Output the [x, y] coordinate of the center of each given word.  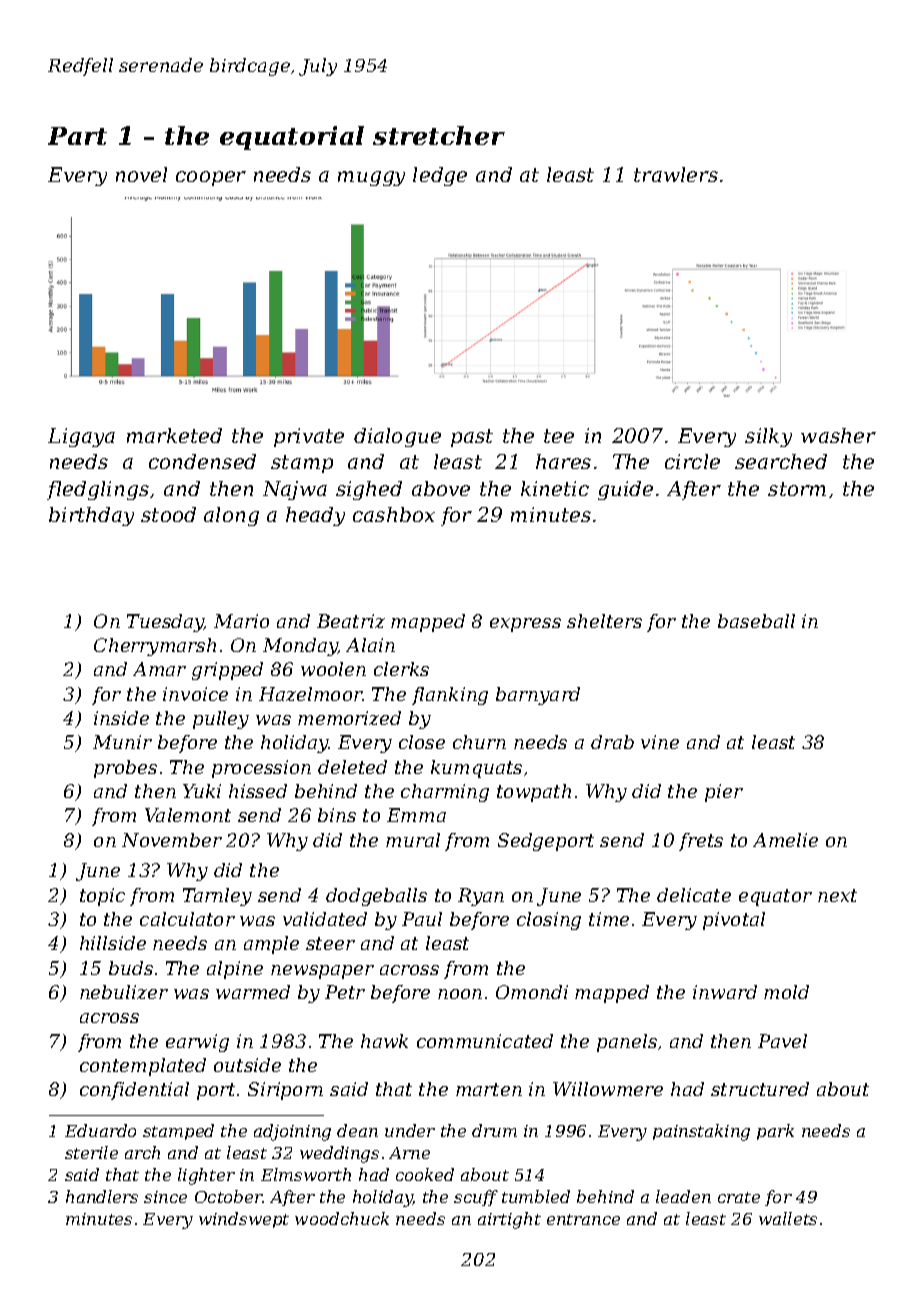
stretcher [439, 135]
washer [838, 435]
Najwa [295, 490]
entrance [583, 1219]
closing [549, 921]
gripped [227, 671]
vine [660, 742]
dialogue [397, 437]
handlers [102, 1196]
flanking [450, 696]
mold [786, 992]
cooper [211, 178]
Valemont [188, 815]
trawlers [676, 174]
